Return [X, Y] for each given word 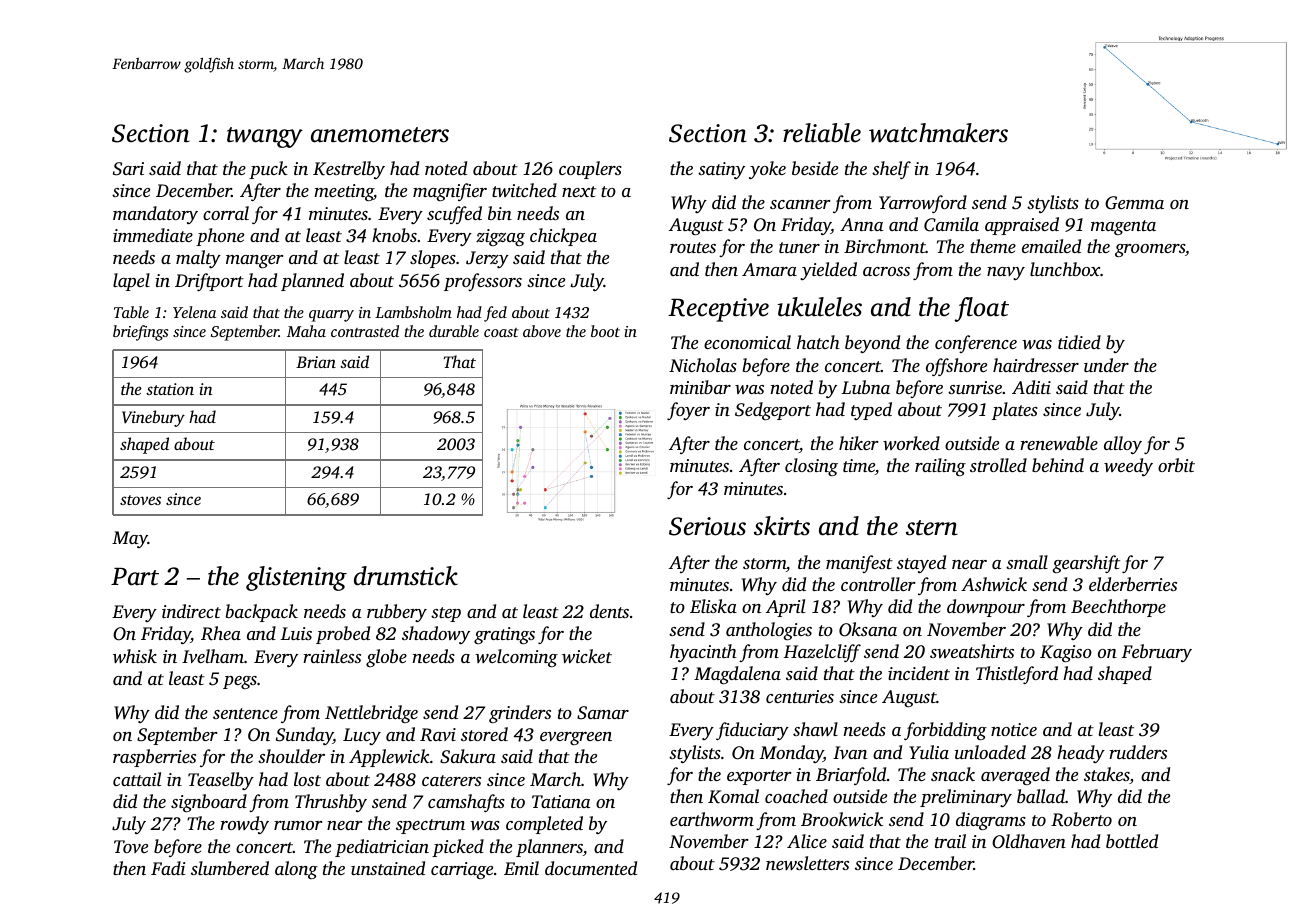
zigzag [500, 237]
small [1027, 562]
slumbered [230, 868]
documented [591, 868]
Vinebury [153, 418]
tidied [1079, 342]
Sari [128, 169]
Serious [707, 526]
